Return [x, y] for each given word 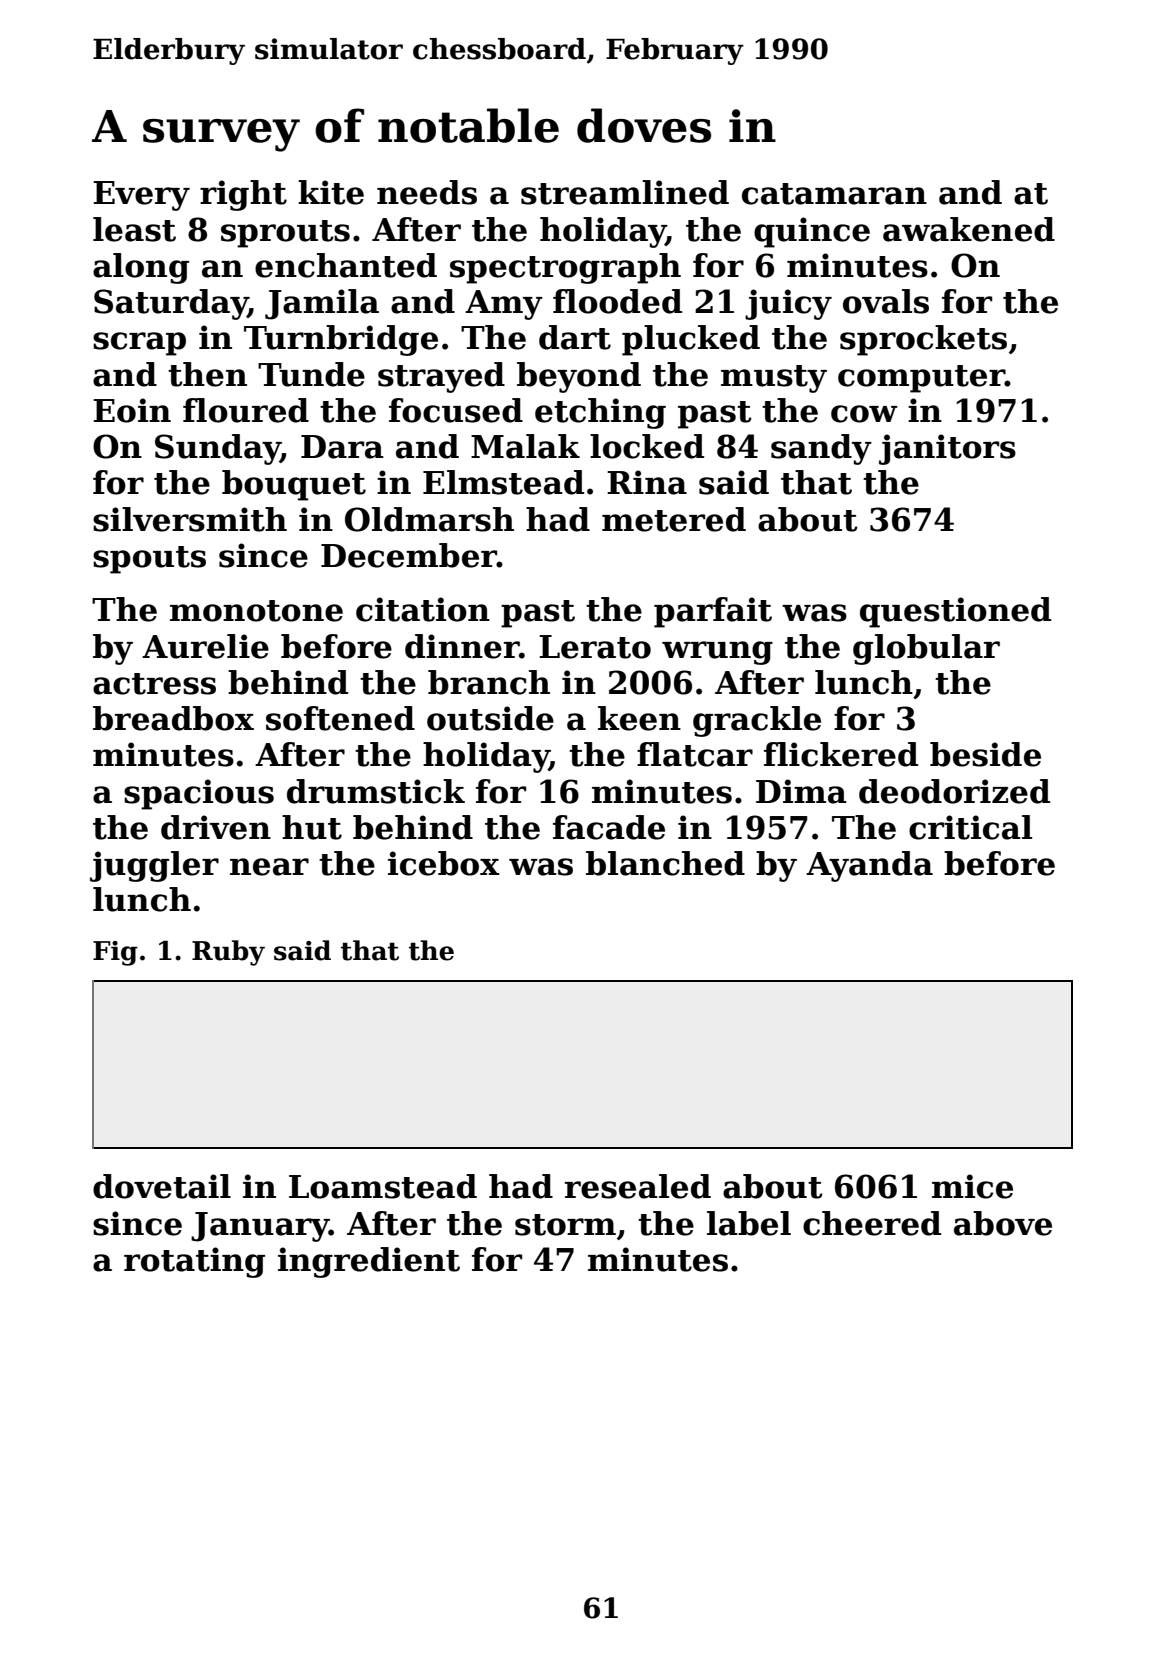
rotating [194, 1262]
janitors [947, 449]
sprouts [285, 234]
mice [972, 1186]
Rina [647, 482]
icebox [444, 863]
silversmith [190, 519]
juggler [154, 866]
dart [575, 337]
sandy [821, 449]
